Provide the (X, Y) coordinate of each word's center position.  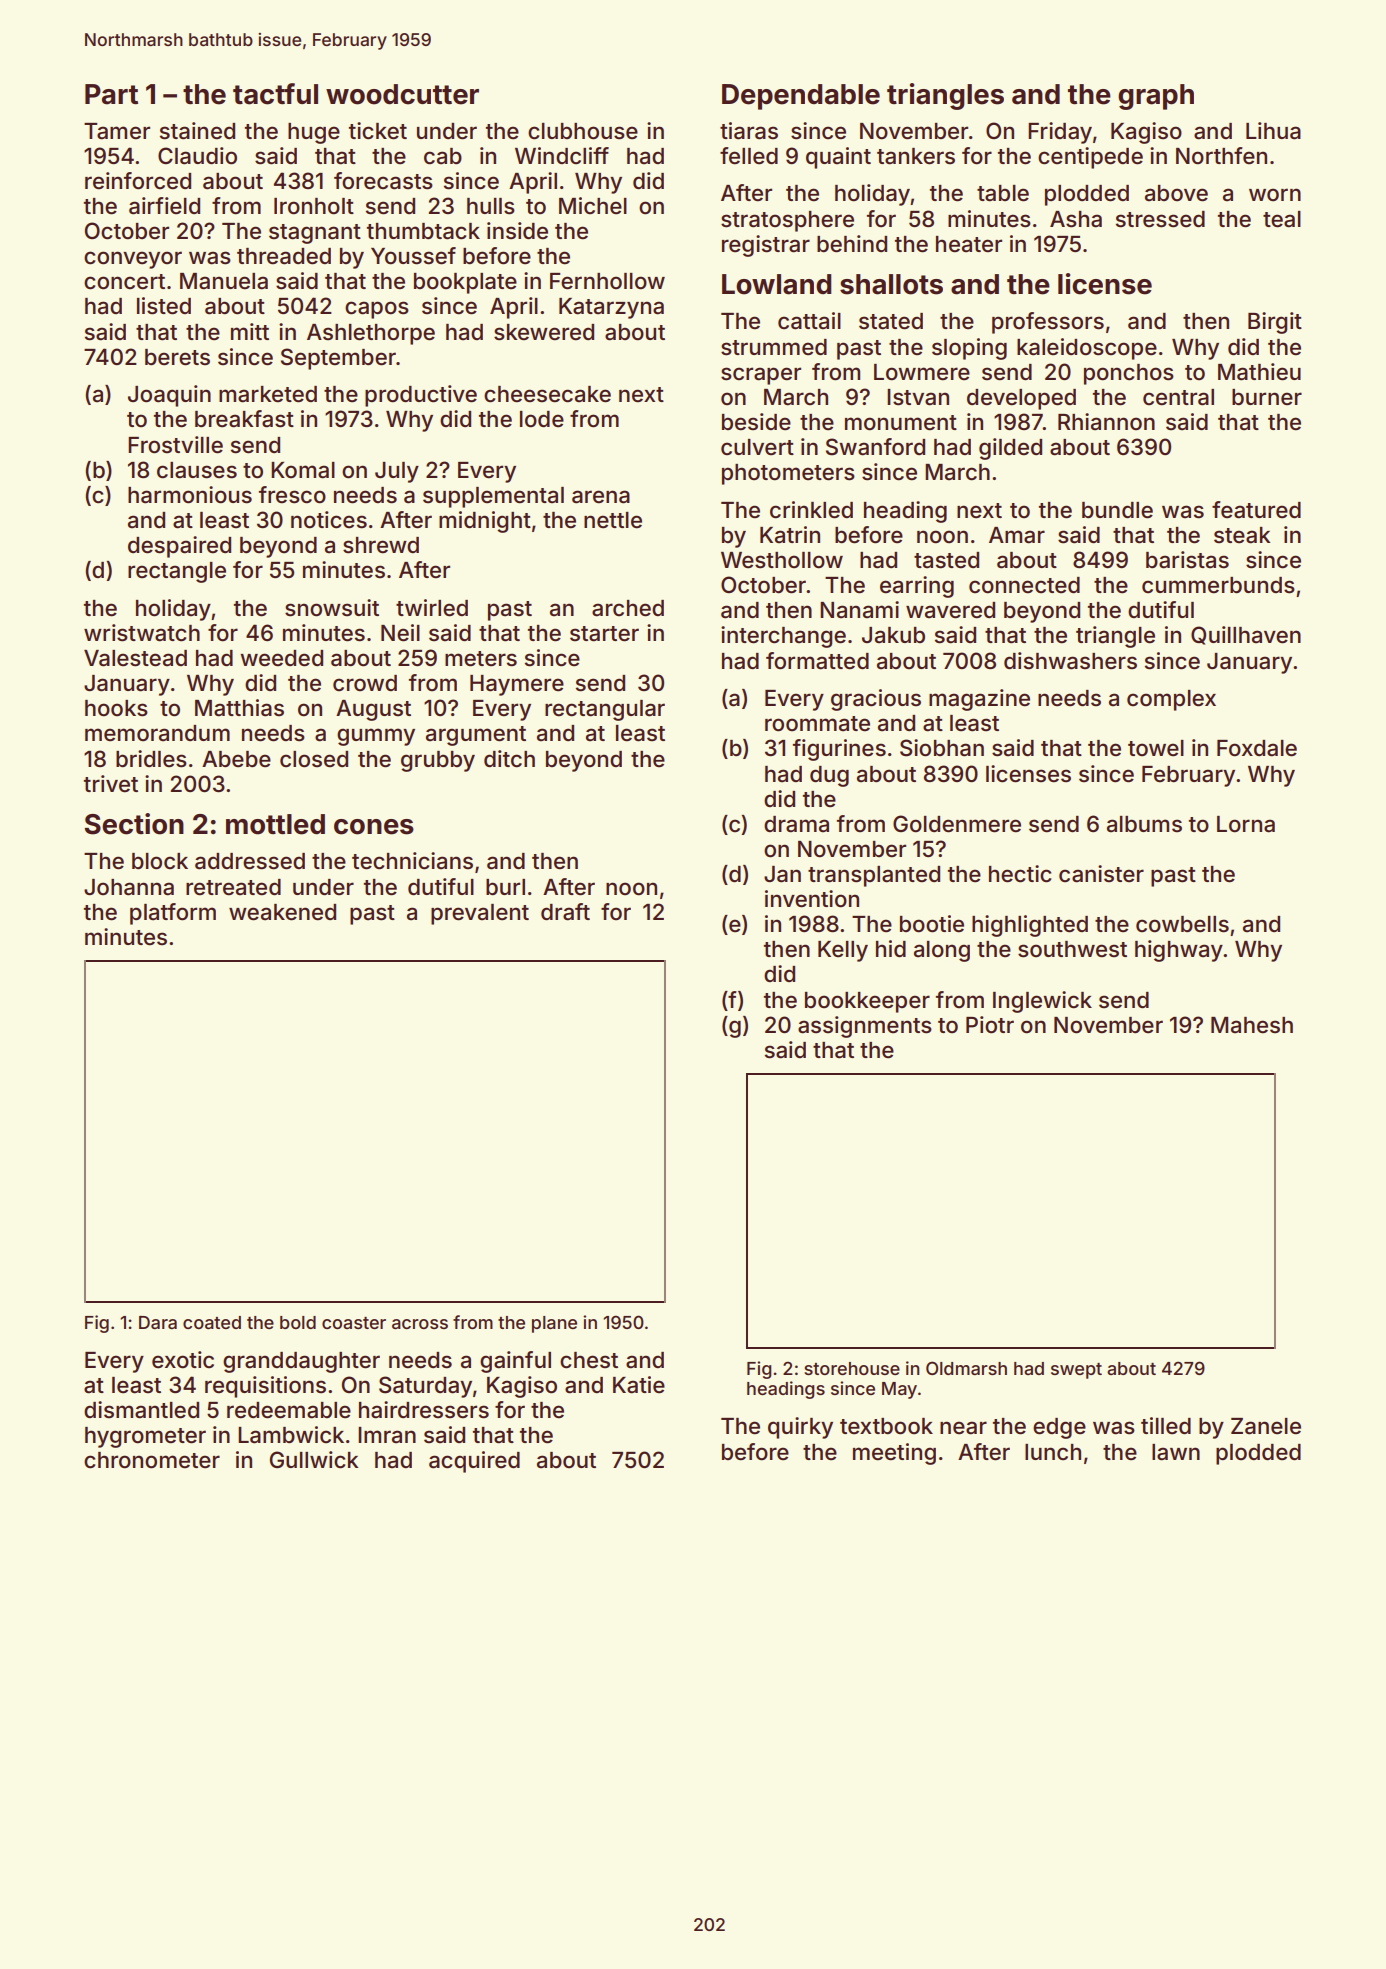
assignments (865, 1027)
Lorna (1246, 824)
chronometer (152, 1460)
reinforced (138, 181)
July (397, 472)
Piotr (990, 1025)
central (1178, 397)
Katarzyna (611, 308)
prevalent (480, 914)
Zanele (1266, 1426)
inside (517, 231)
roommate (817, 724)
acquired (474, 1462)
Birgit (1275, 323)
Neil (400, 633)
